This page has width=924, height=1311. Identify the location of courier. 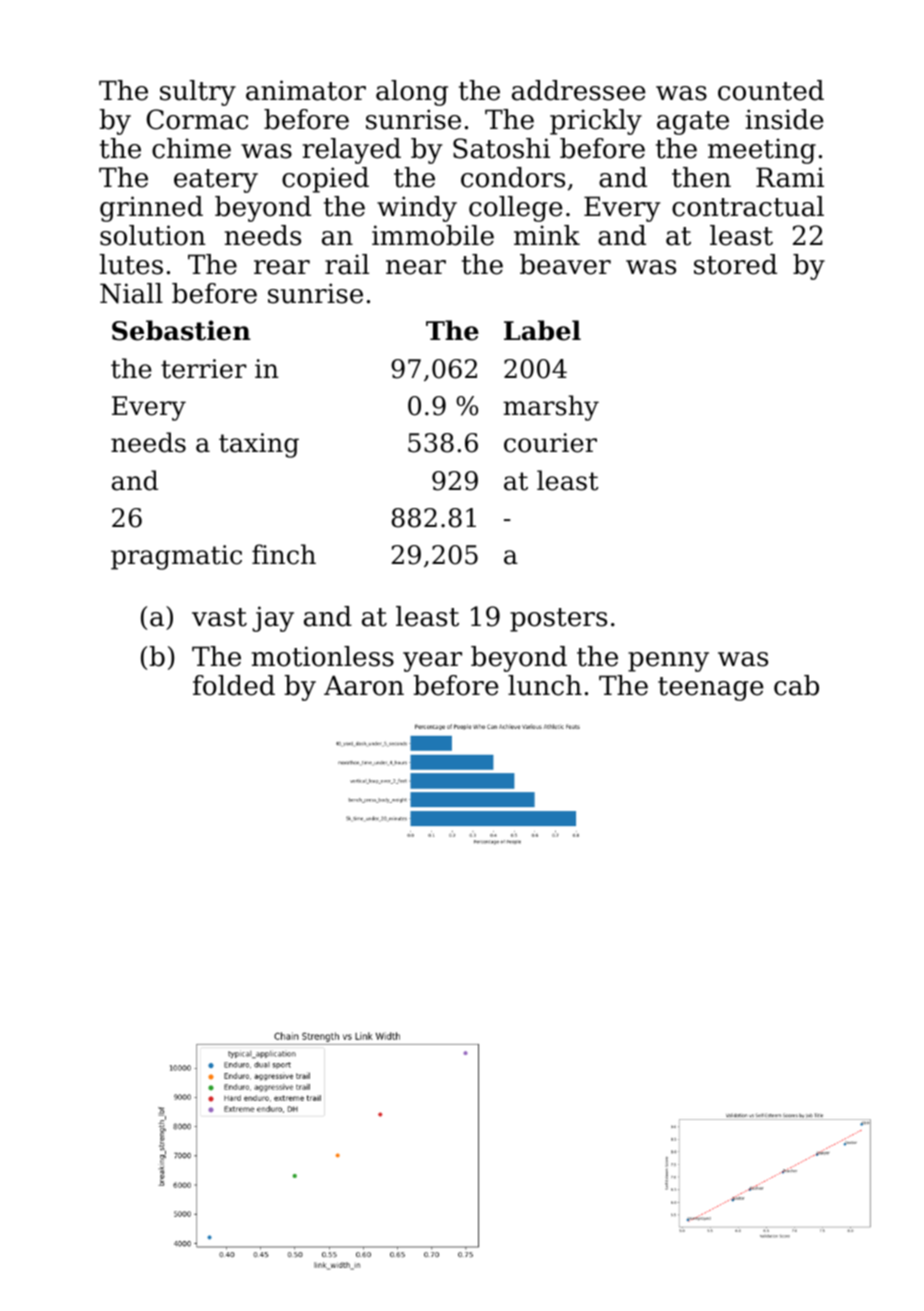
(550, 443).
